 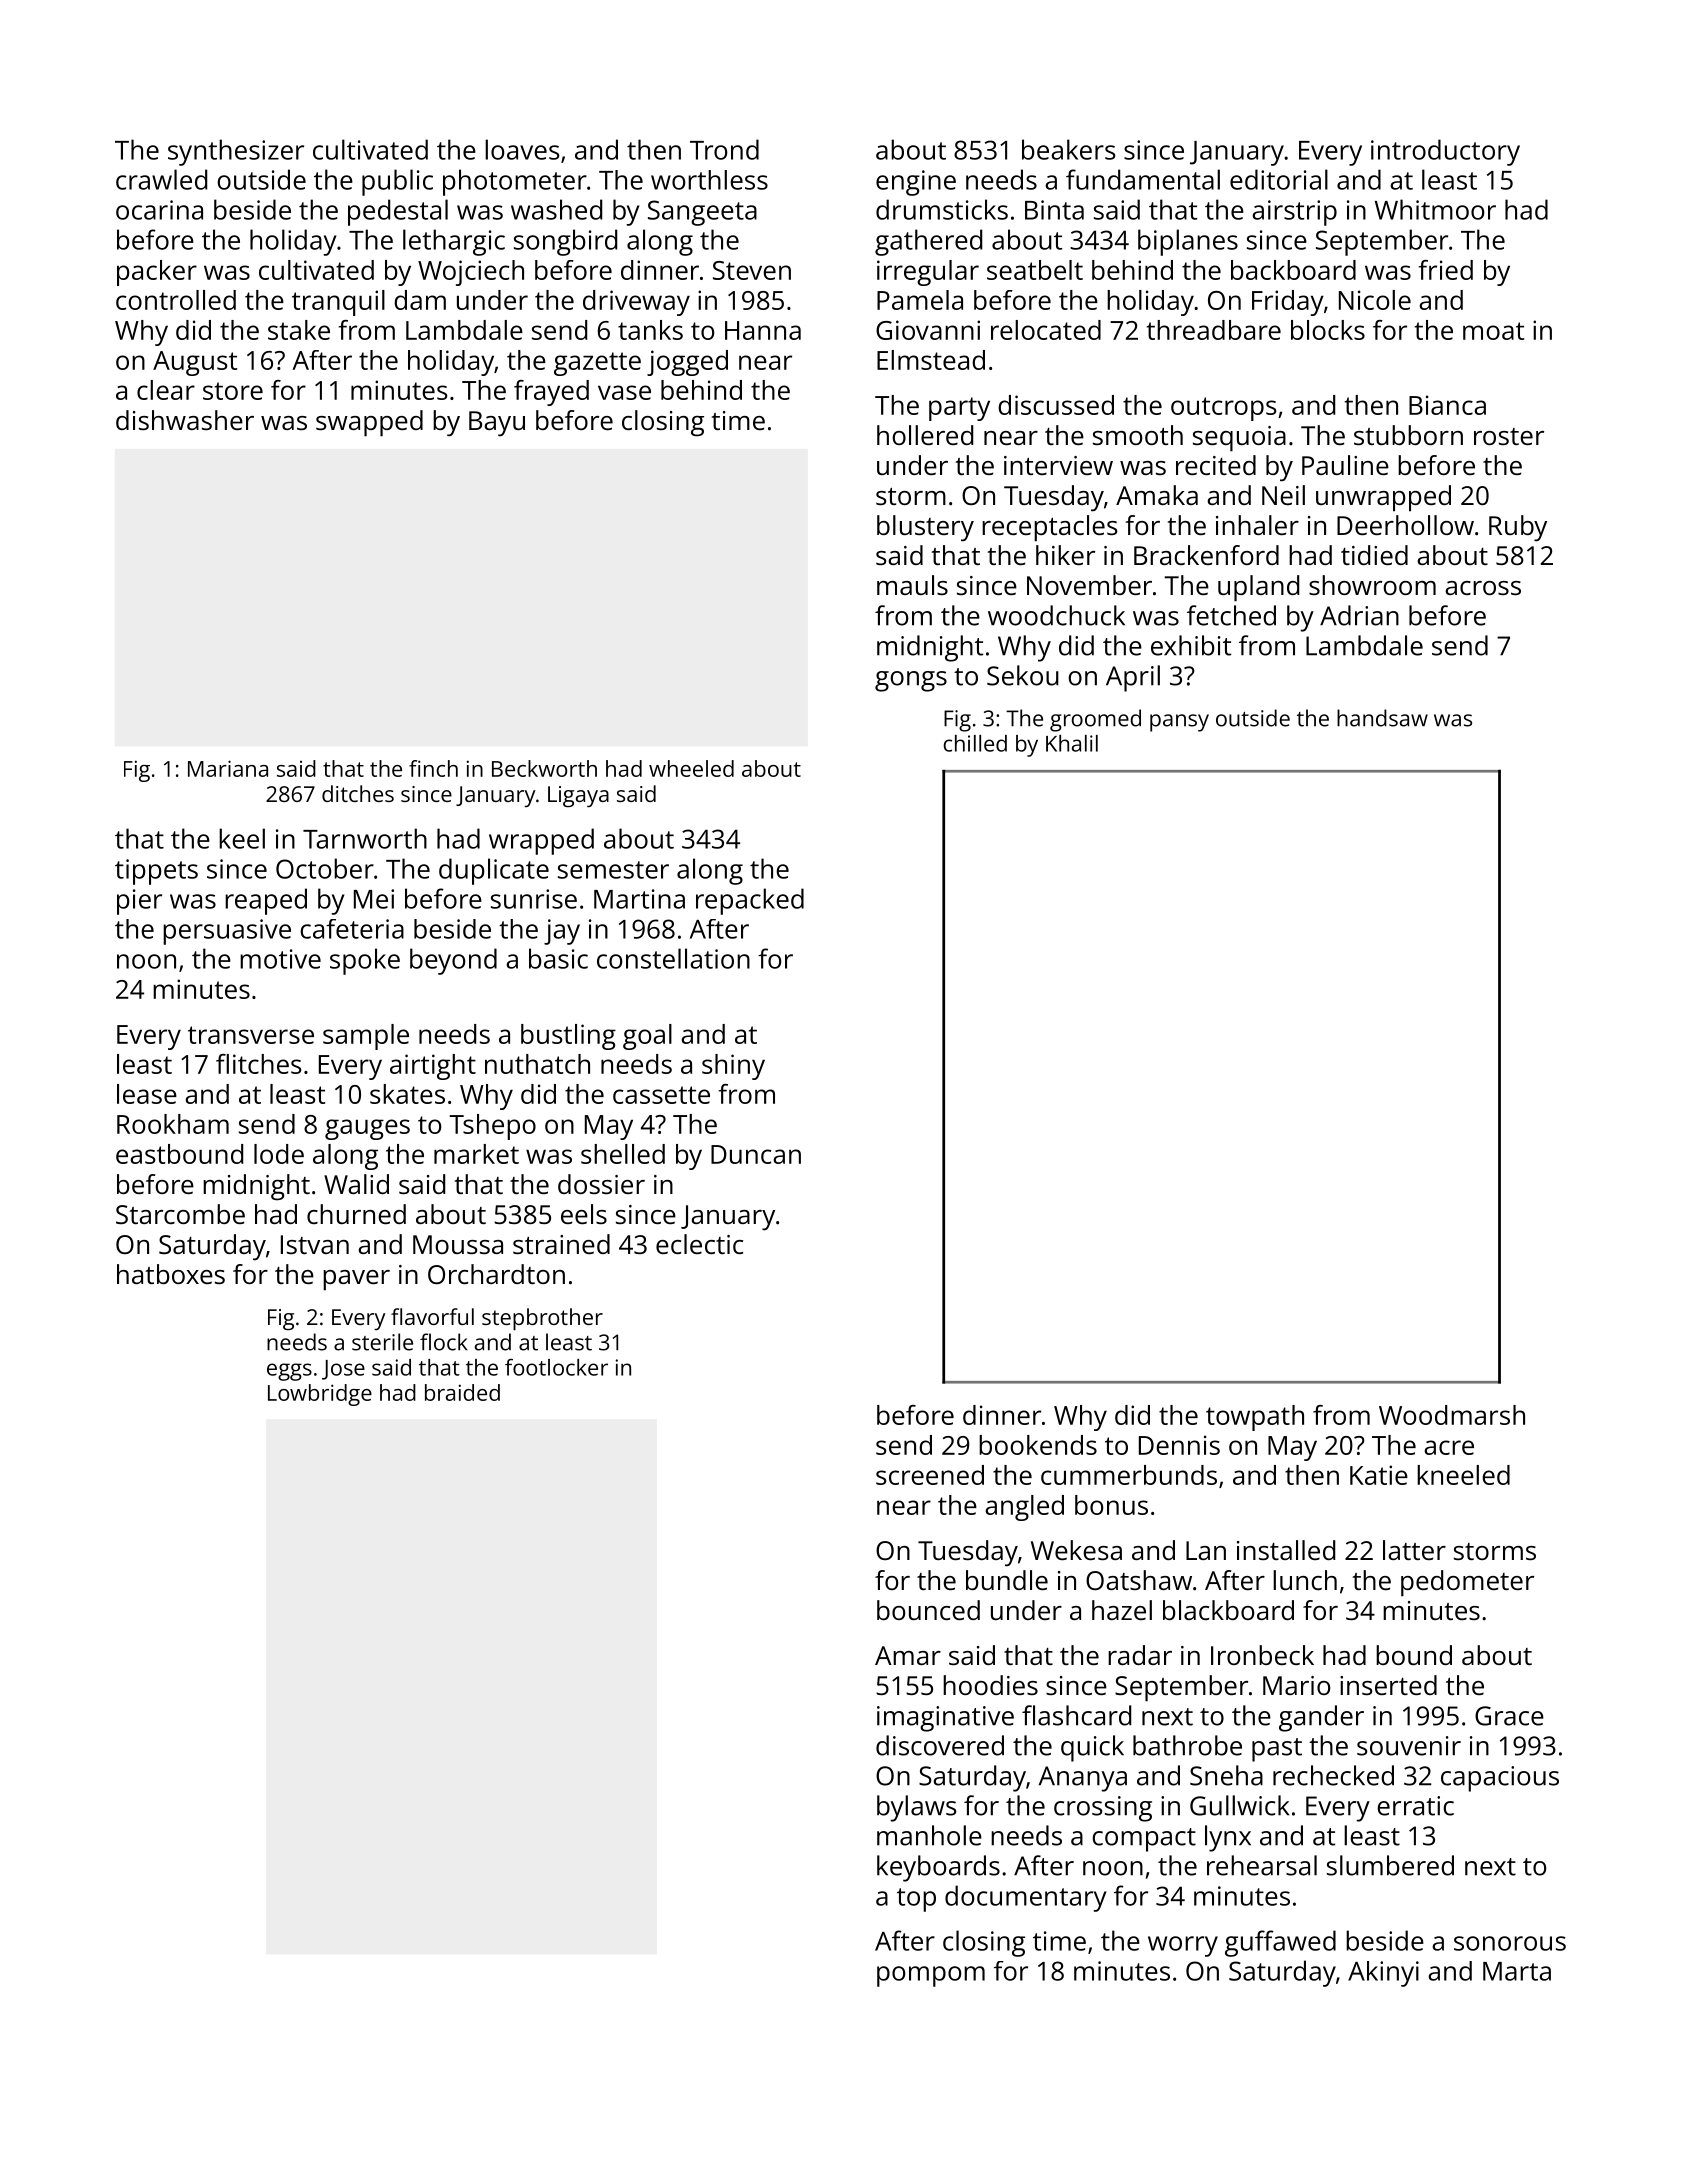 I want to click on pompom, so click(x=931, y=1976).
